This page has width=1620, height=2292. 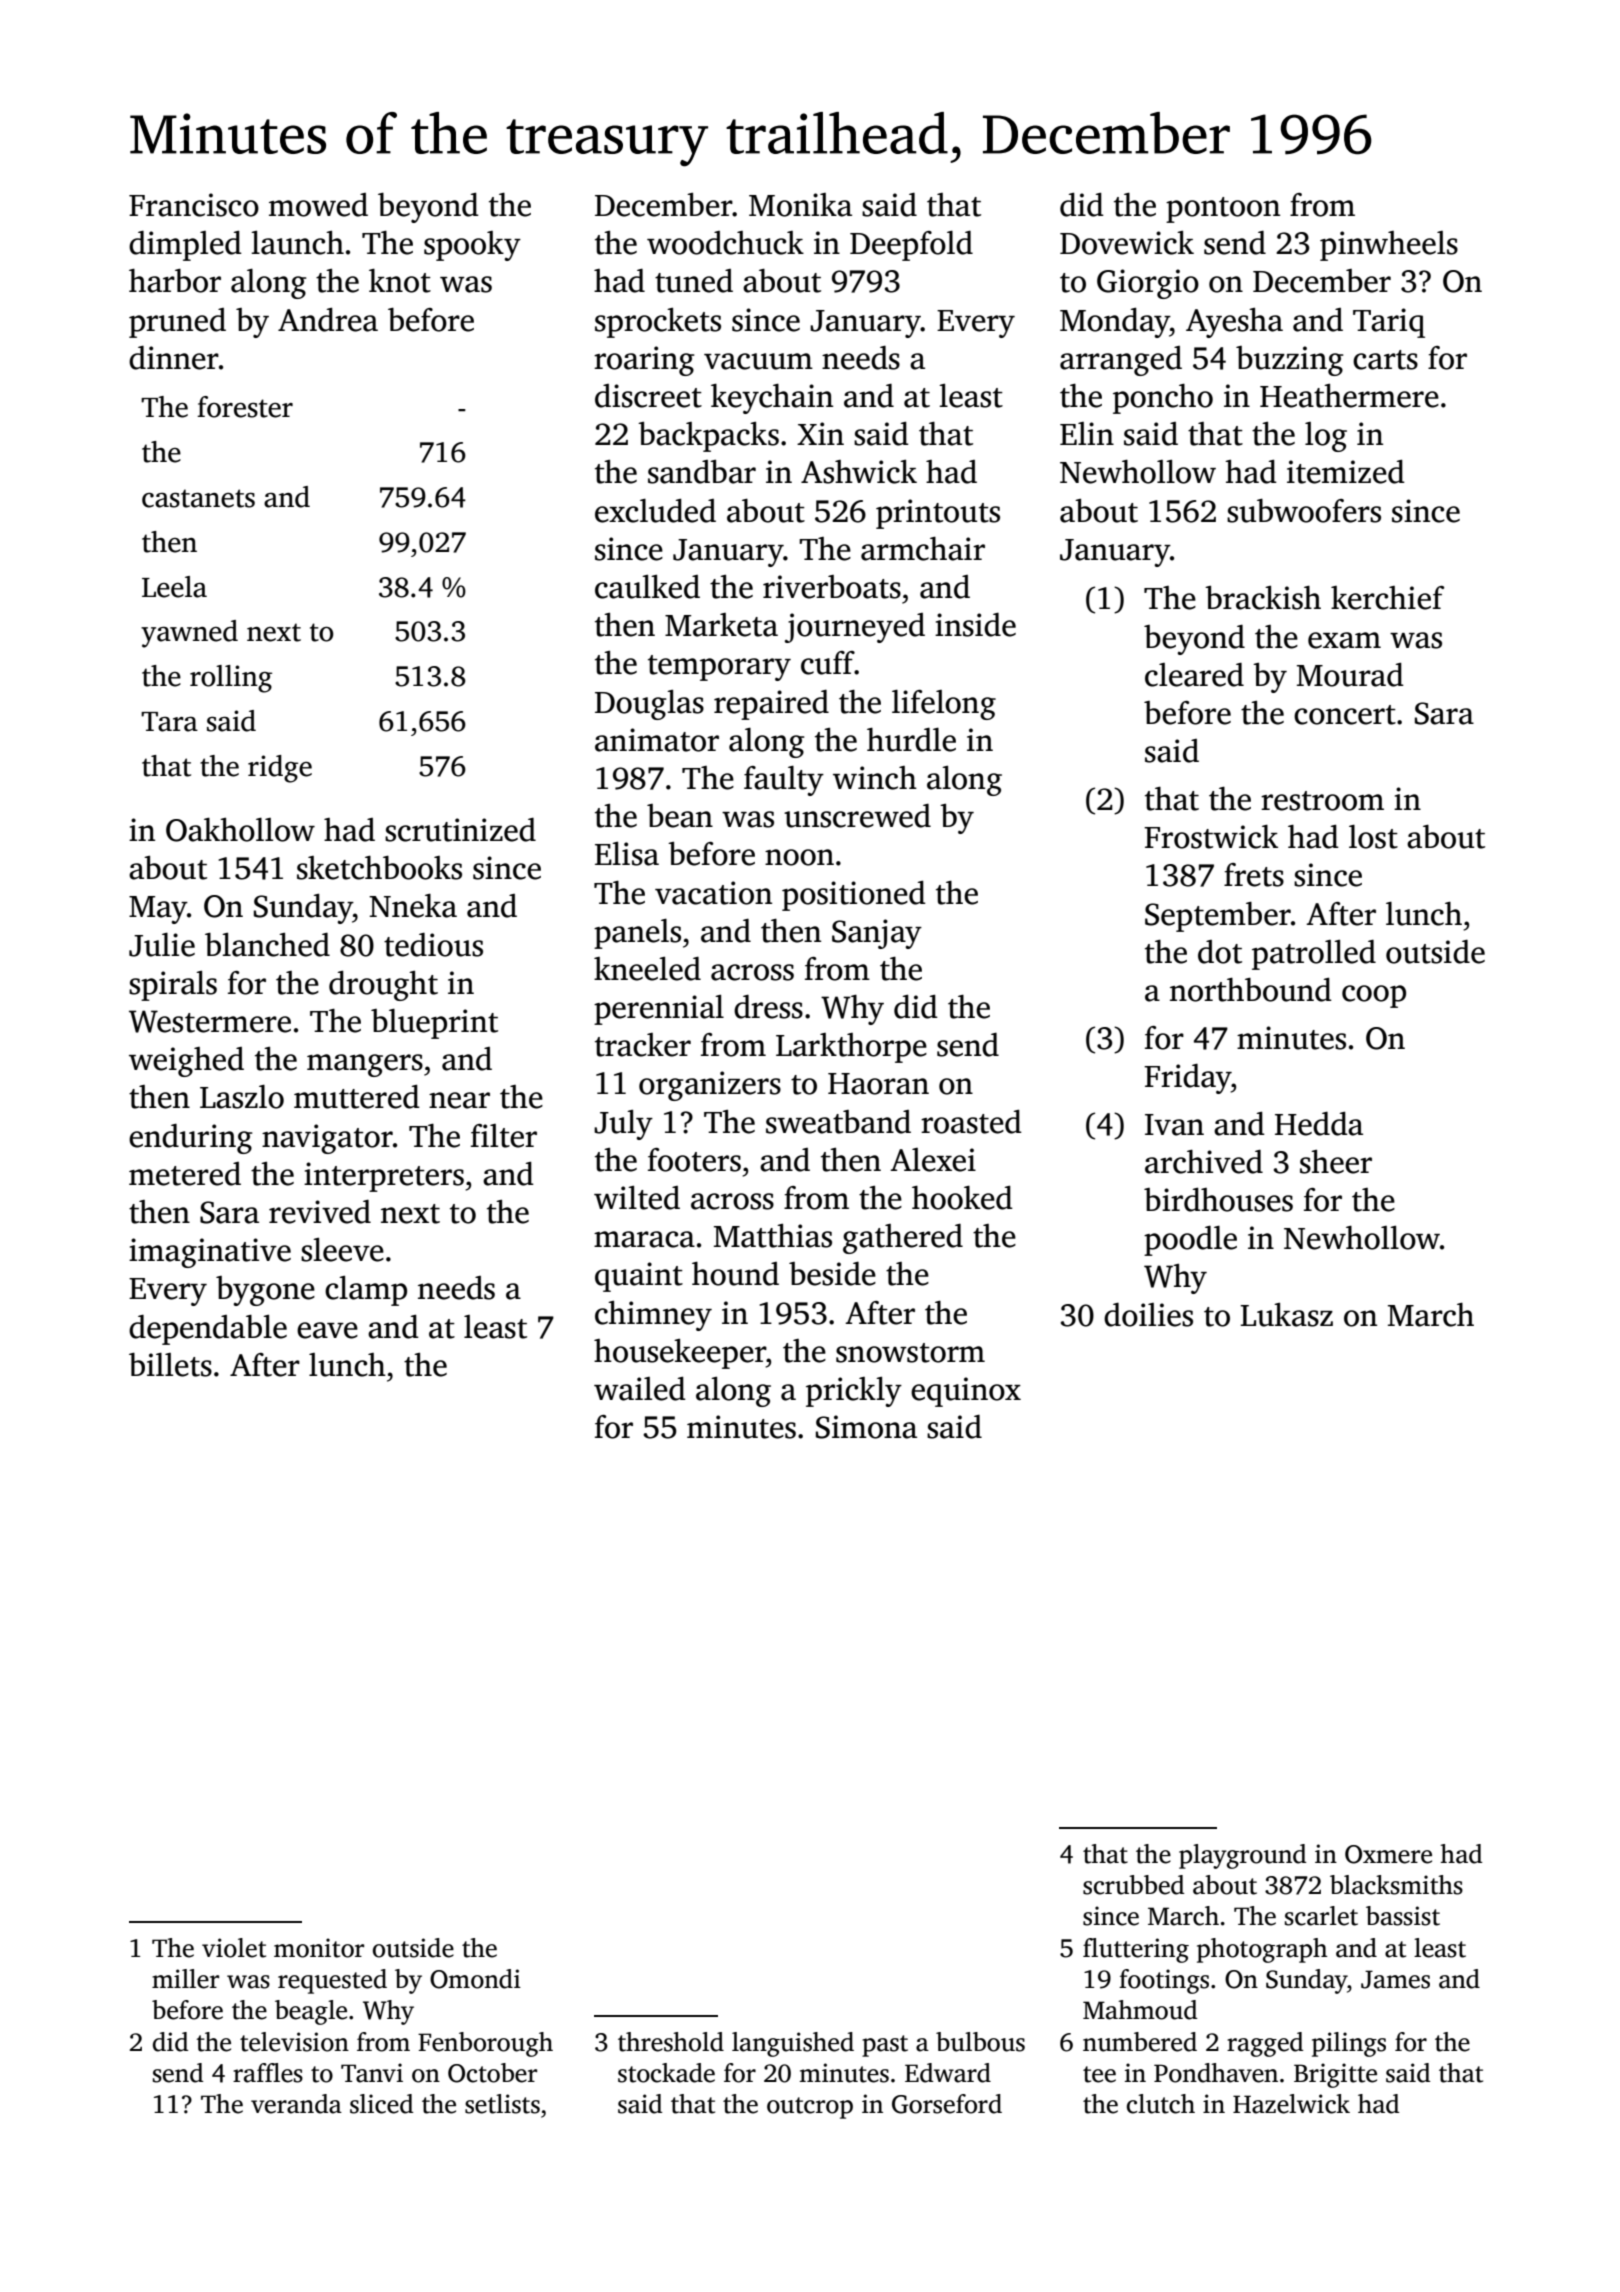 I want to click on spooky, so click(x=472, y=246).
